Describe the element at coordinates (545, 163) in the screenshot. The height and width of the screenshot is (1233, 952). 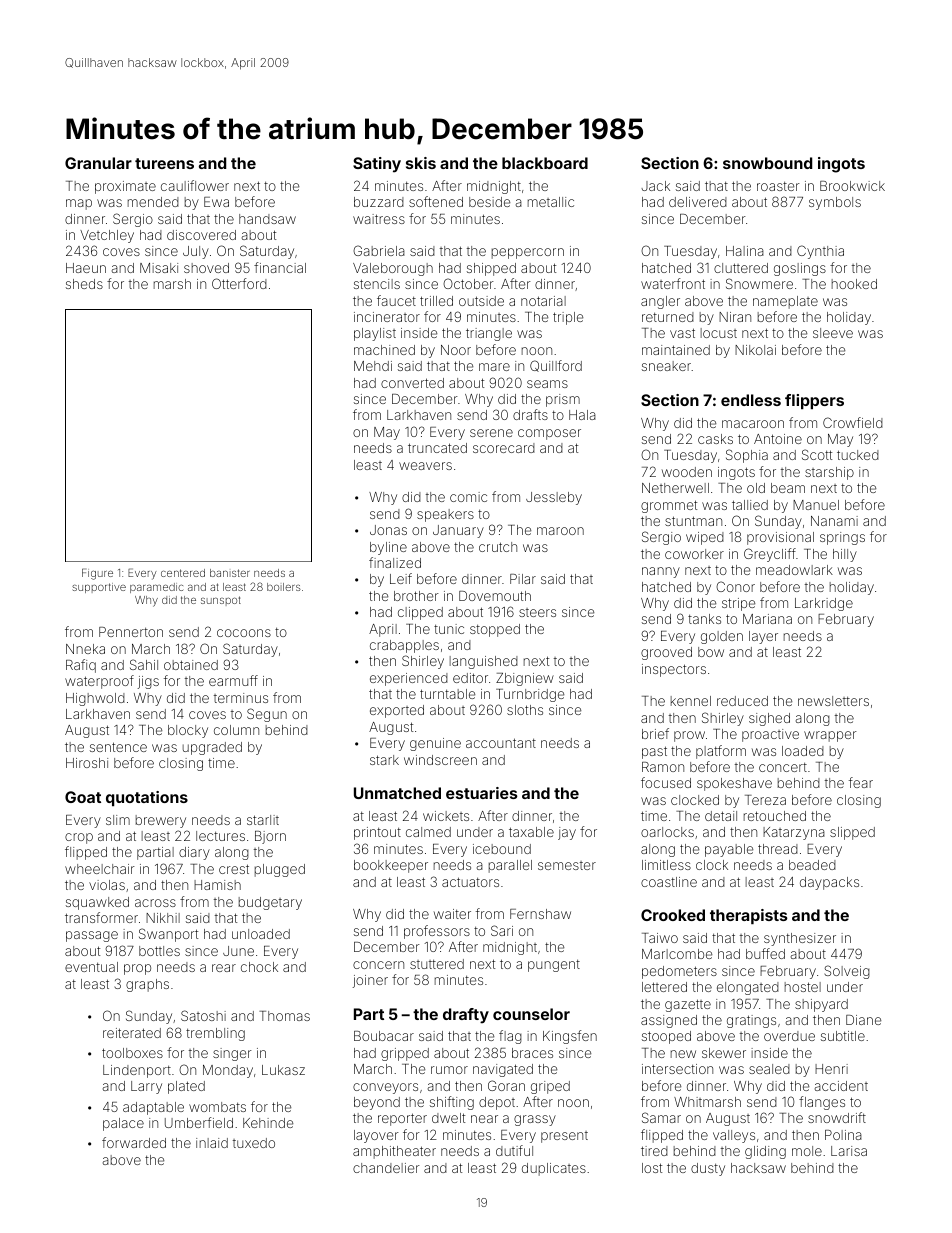
I see `blackboard` at that location.
